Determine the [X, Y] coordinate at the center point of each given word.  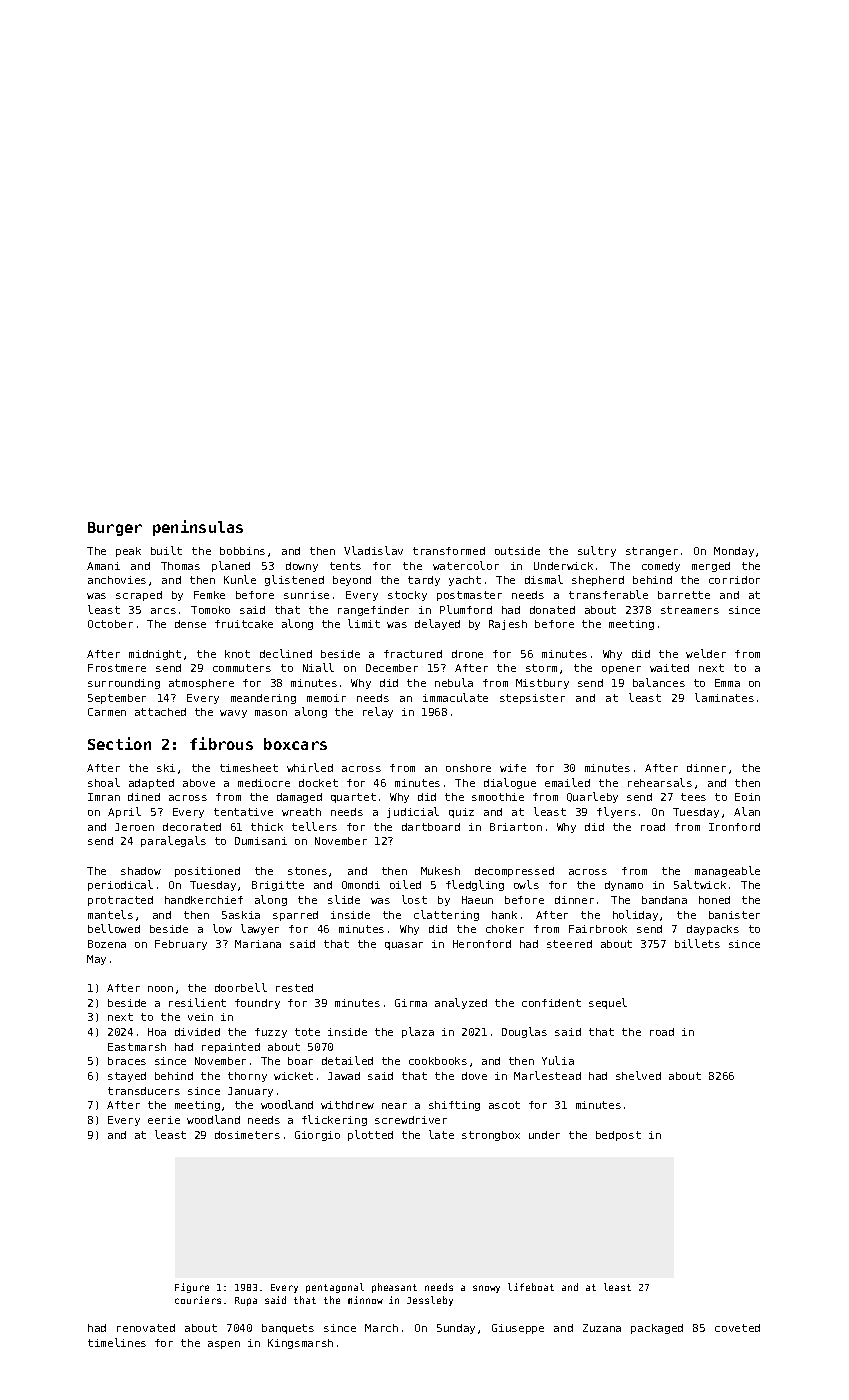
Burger [115, 529]
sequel [608, 1003]
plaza [418, 1032]
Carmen [107, 712]
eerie [164, 1120]
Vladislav [373, 550]
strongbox [491, 1136]
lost [414, 899]
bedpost [618, 1136]
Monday [734, 552]
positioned [207, 872]
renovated [146, 1328]
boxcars [295, 744]
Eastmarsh [137, 1047]
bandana [664, 900]
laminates [724, 697]
